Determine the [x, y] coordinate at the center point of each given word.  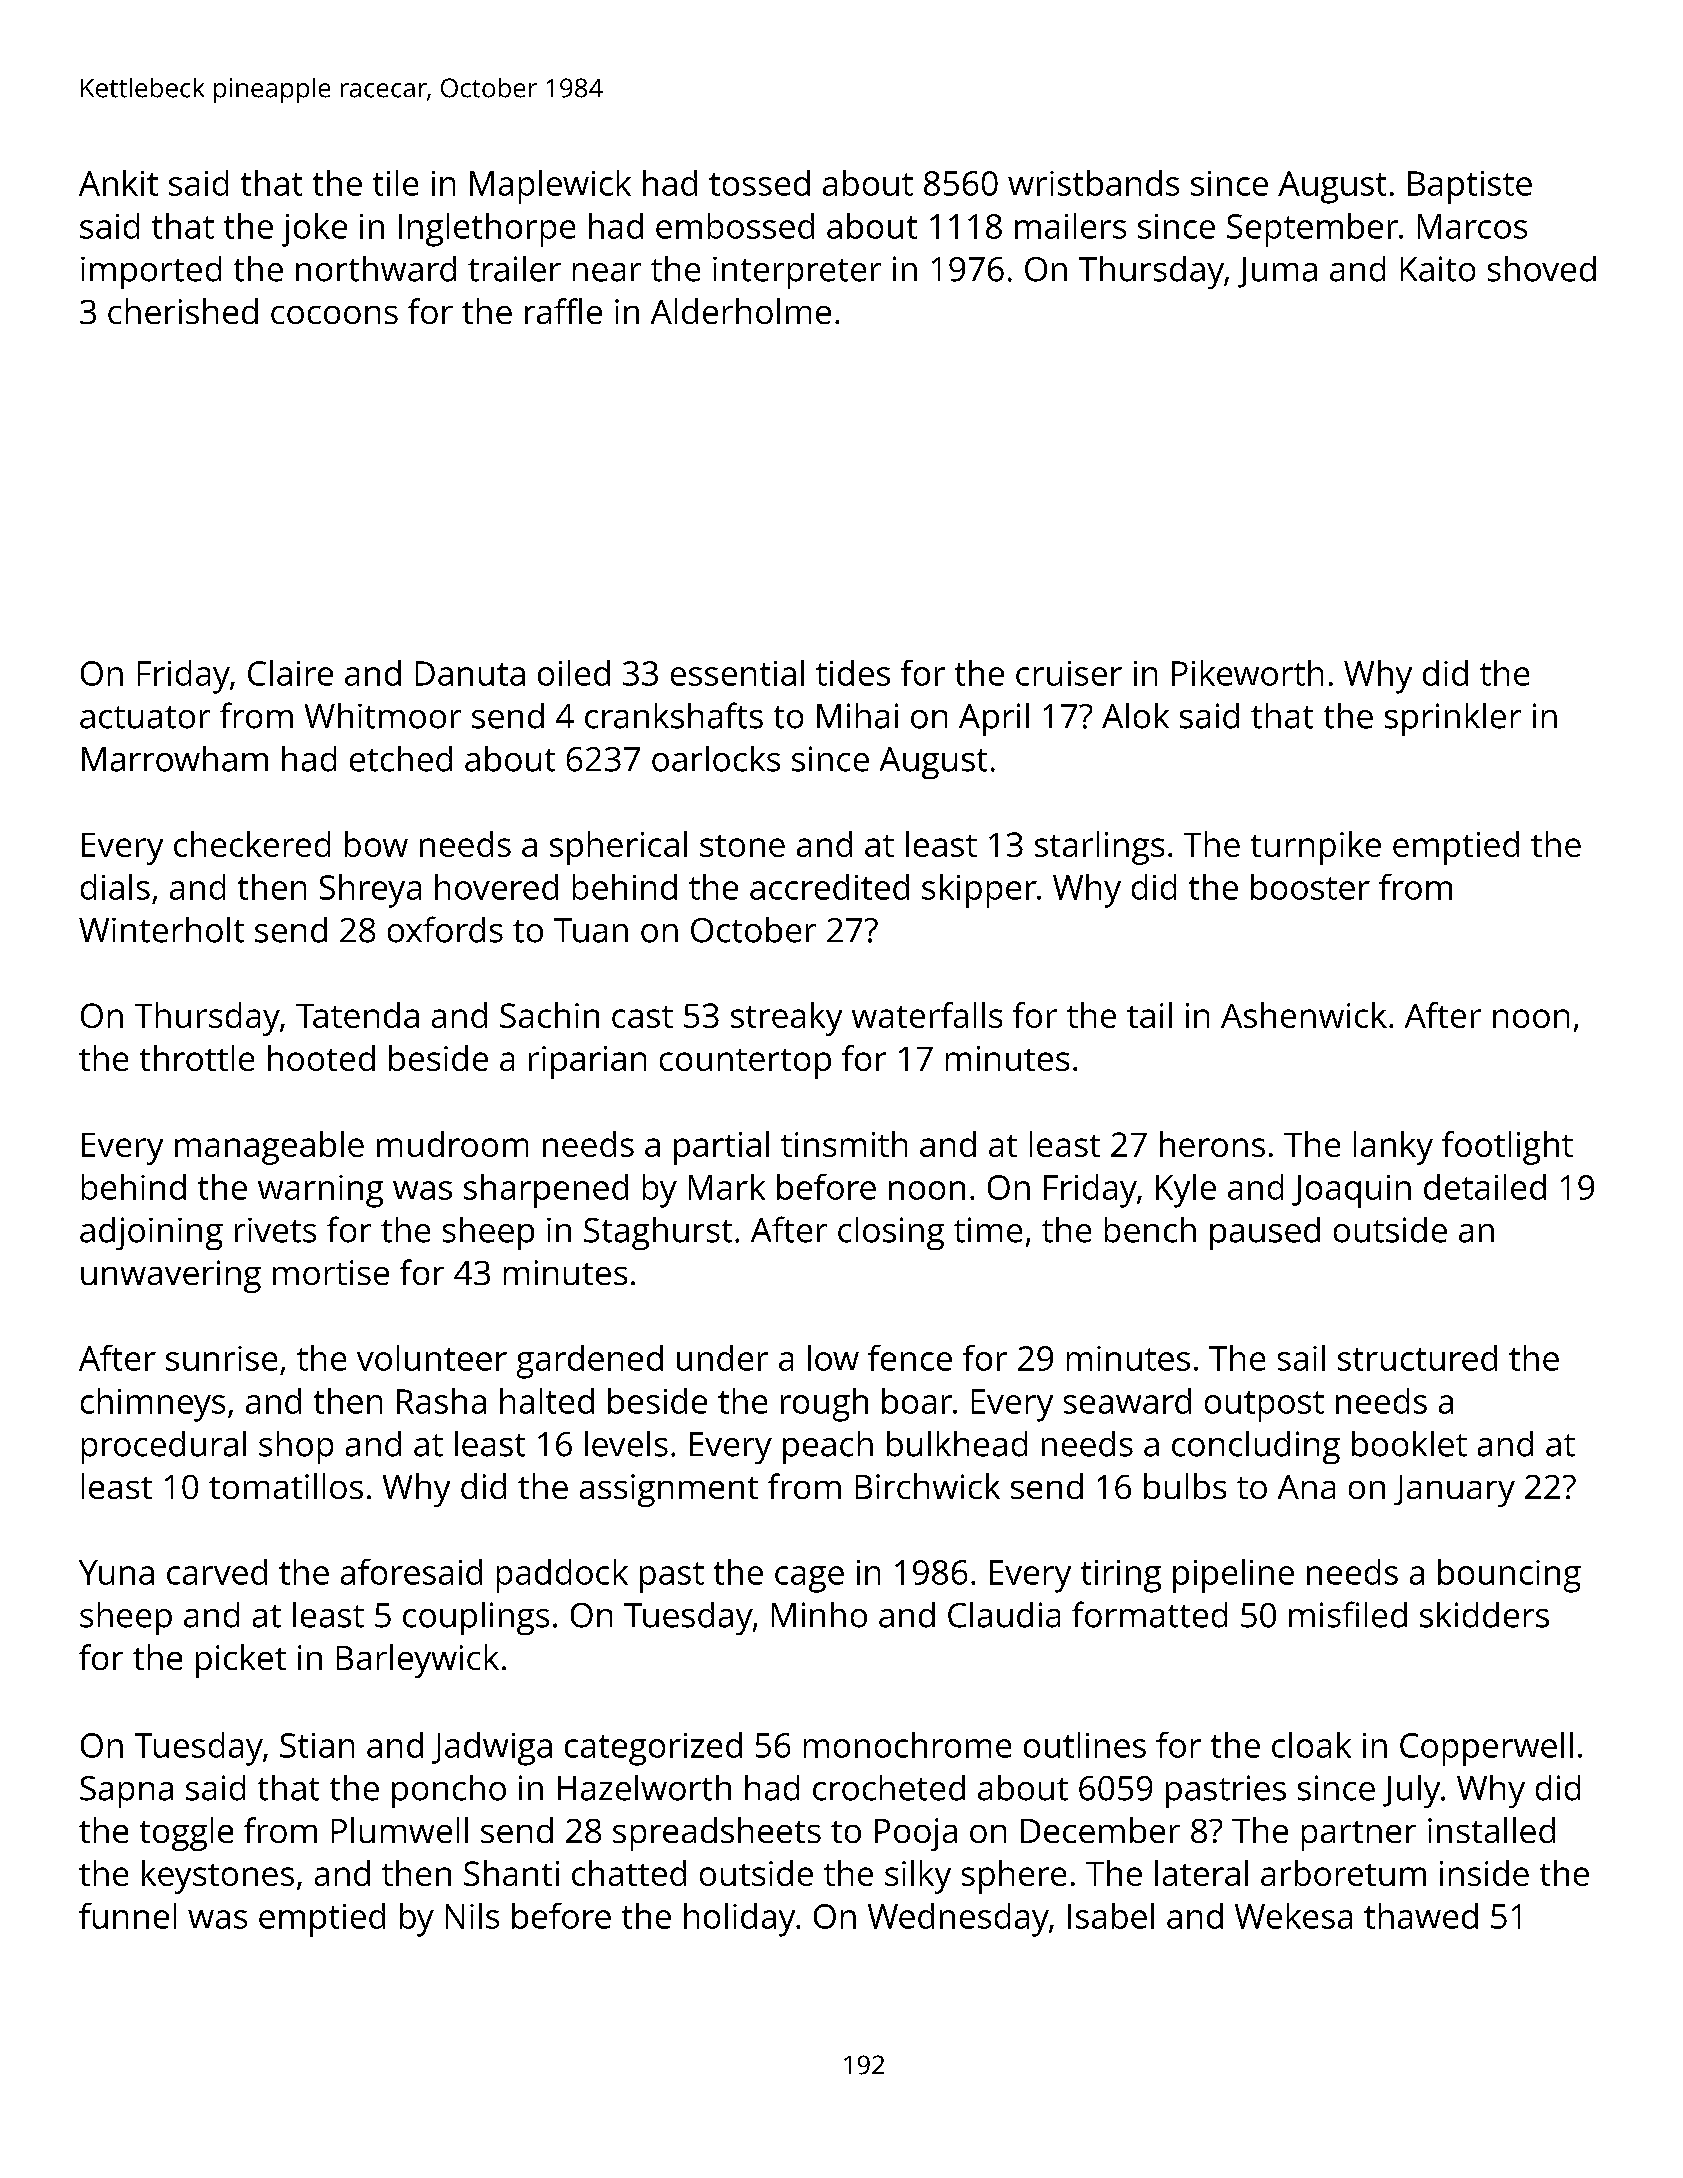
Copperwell [1486, 1749]
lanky [1393, 1148]
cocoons [334, 315]
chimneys [153, 1405]
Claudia [1004, 1615]
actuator [145, 717]
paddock [562, 1576]
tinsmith [844, 1144]
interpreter [797, 273]
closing [891, 1233]
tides [853, 673]
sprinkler [1453, 719]
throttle [197, 1058]
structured [1417, 1358]
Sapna [126, 1792]
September [1312, 230]
